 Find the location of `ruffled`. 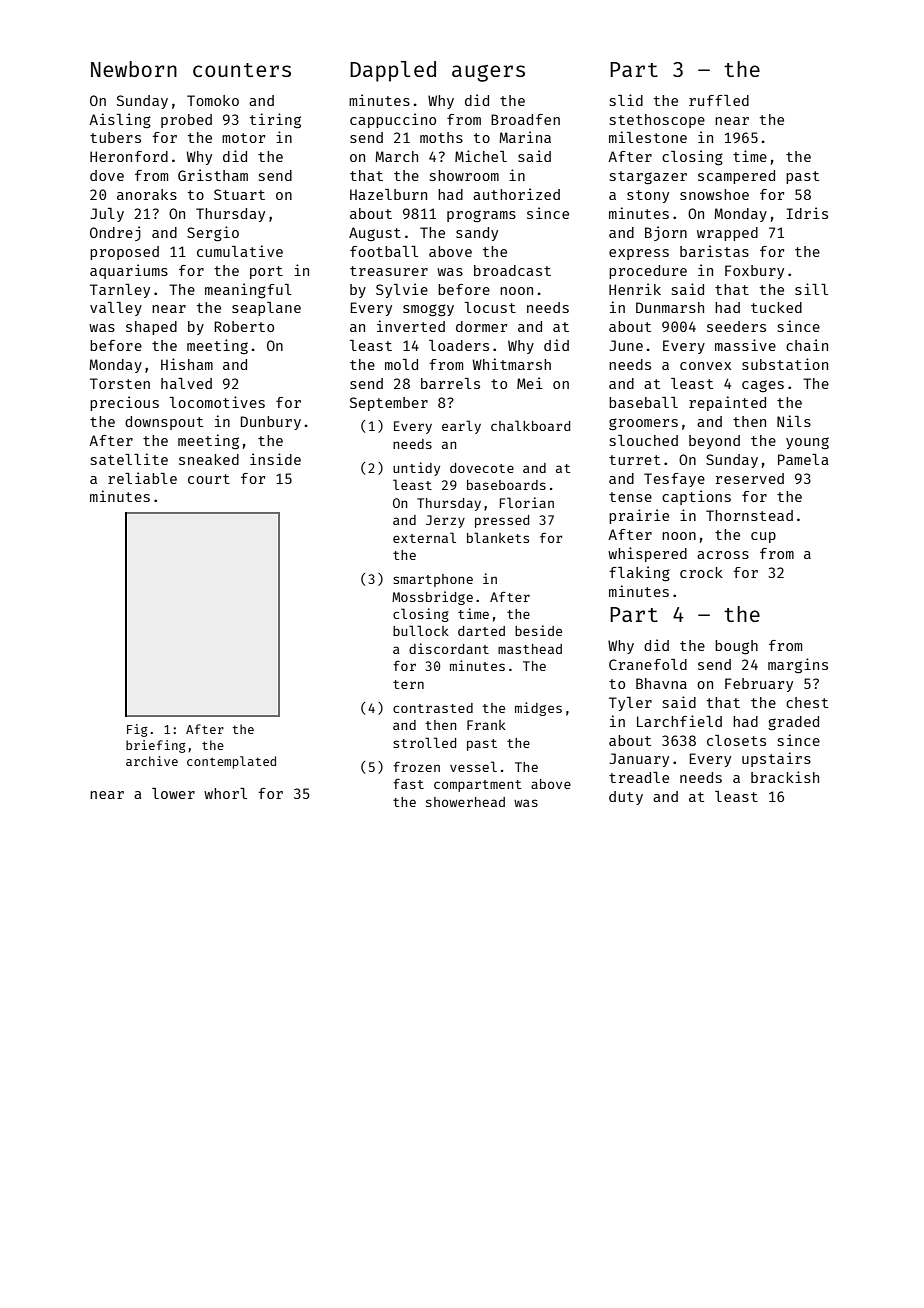

ruffled is located at coordinates (719, 100).
